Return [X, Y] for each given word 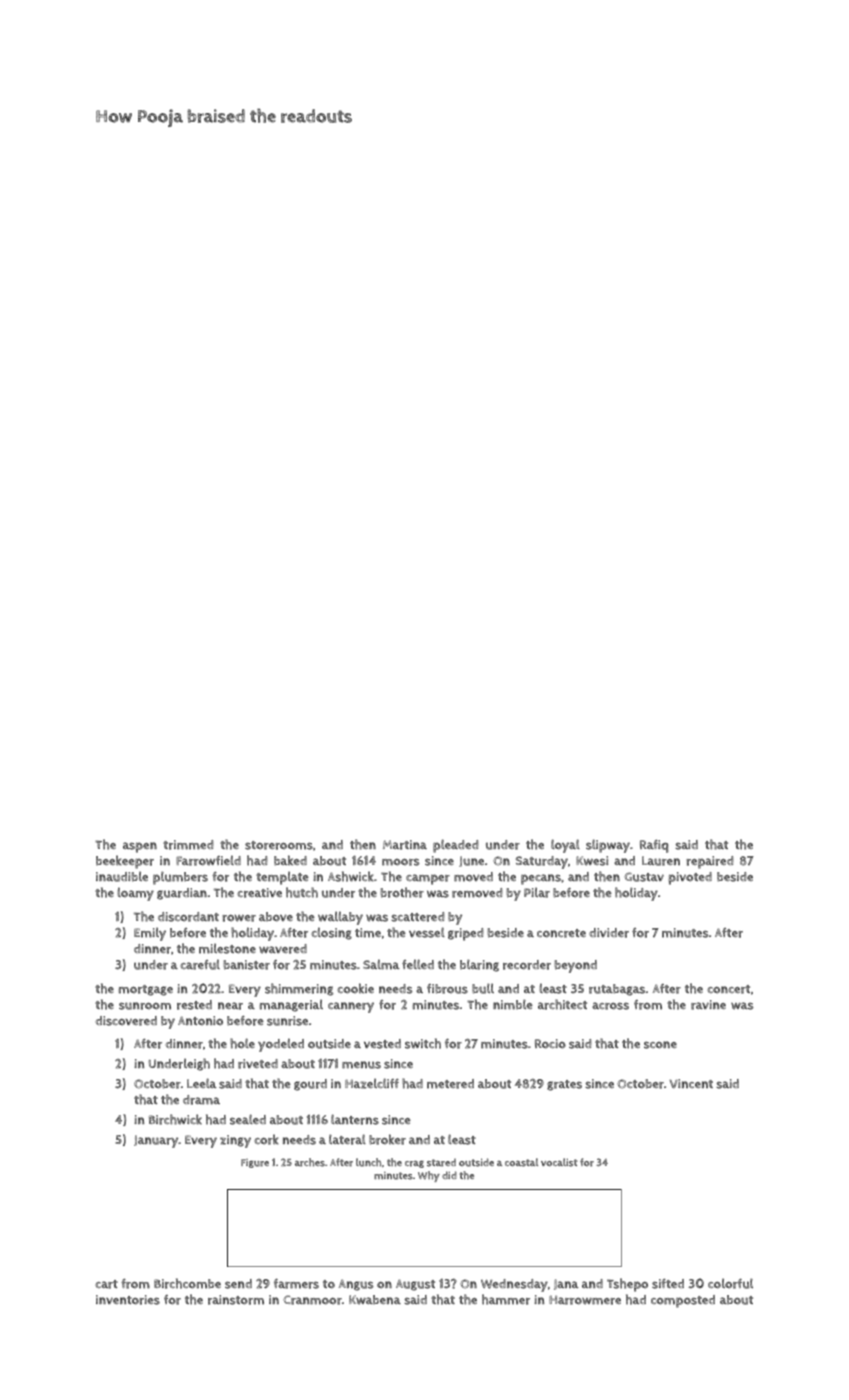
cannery [351, 1007]
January [156, 1141]
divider [609, 933]
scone [660, 1045]
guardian [182, 894]
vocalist [559, 1162]
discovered [126, 1021]
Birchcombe [187, 1283]
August [415, 1285]
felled [418, 964]
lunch [368, 1162]
